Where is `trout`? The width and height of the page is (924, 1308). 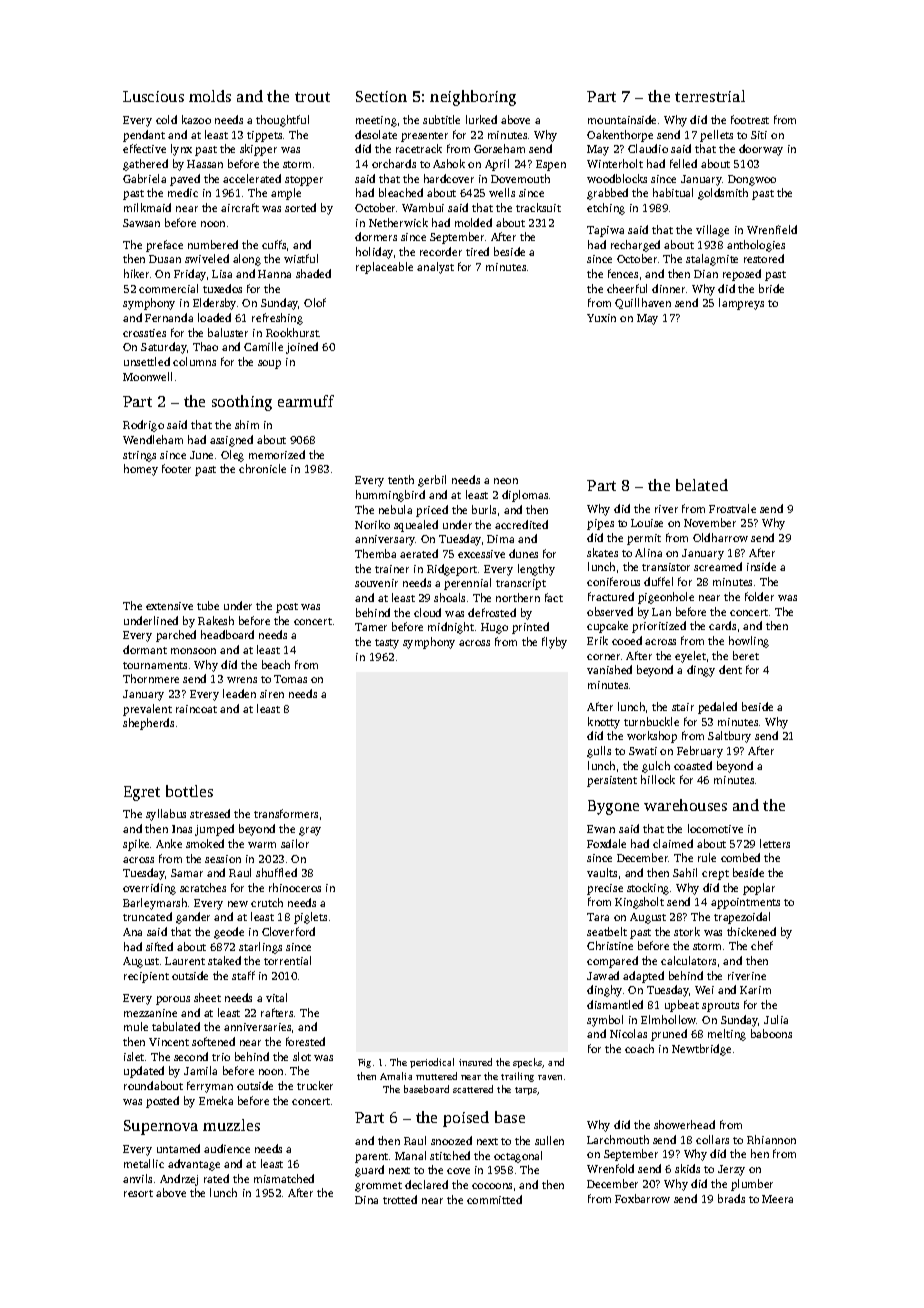 trout is located at coordinates (312, 97).
